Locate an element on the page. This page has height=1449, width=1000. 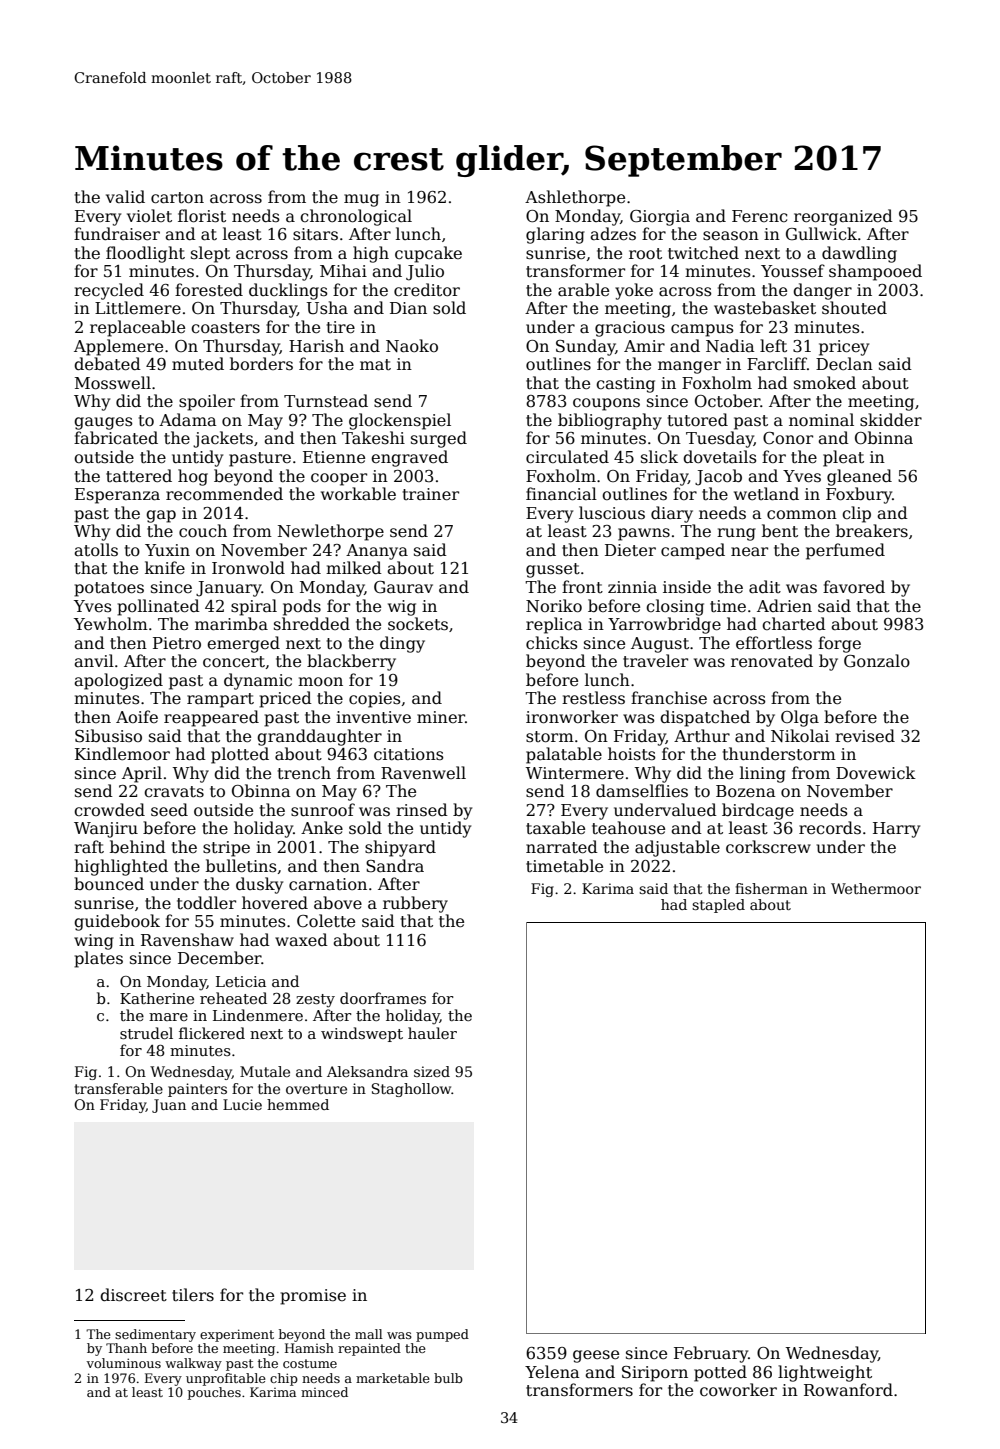
Staghollow is located at coordinates (412, 1090).
